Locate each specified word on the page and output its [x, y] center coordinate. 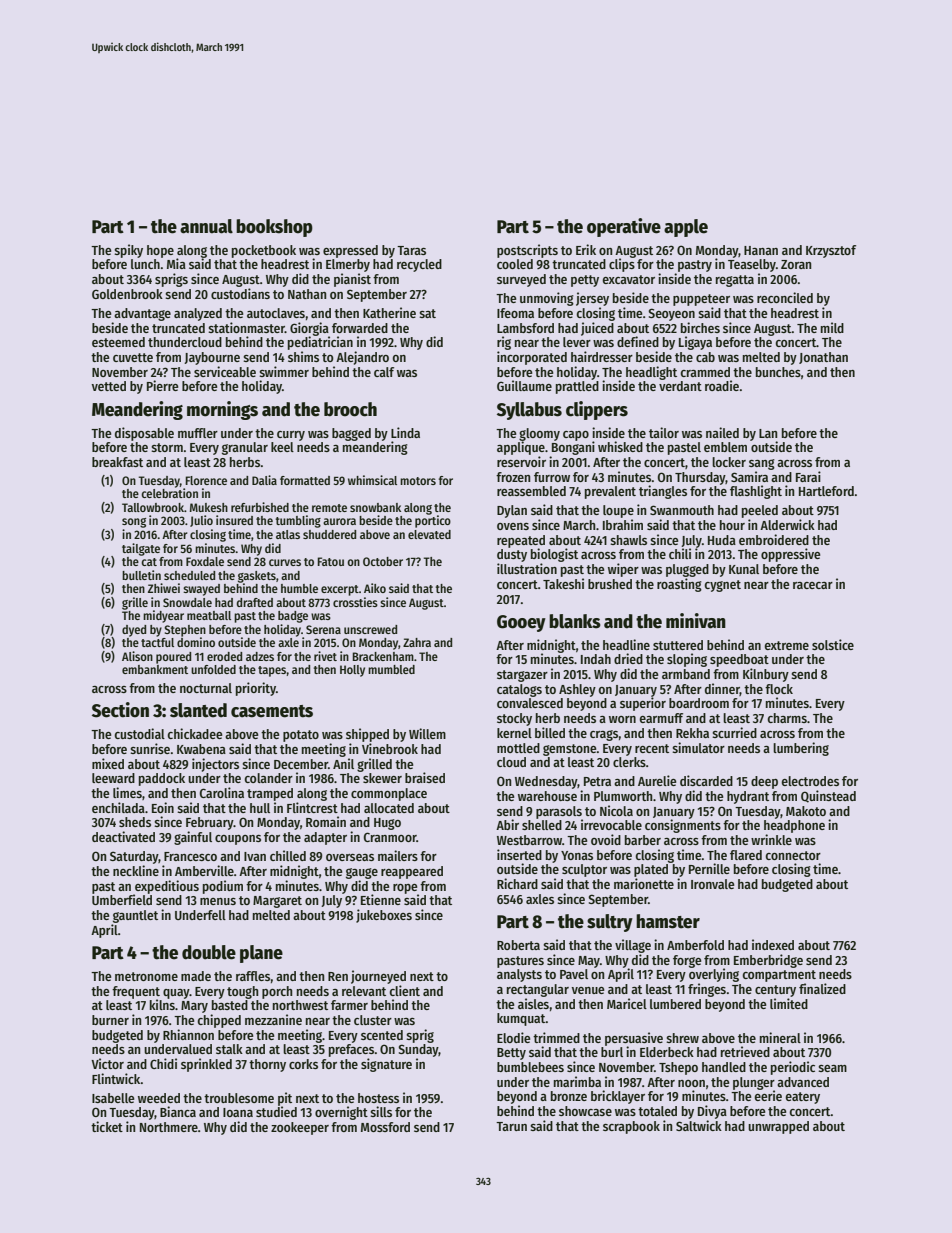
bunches [778, 372]
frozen [513, 477]
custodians [240, 293]
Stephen [185, 631]
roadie [722, 385]
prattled [577, 387]
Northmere [169, 1127]
